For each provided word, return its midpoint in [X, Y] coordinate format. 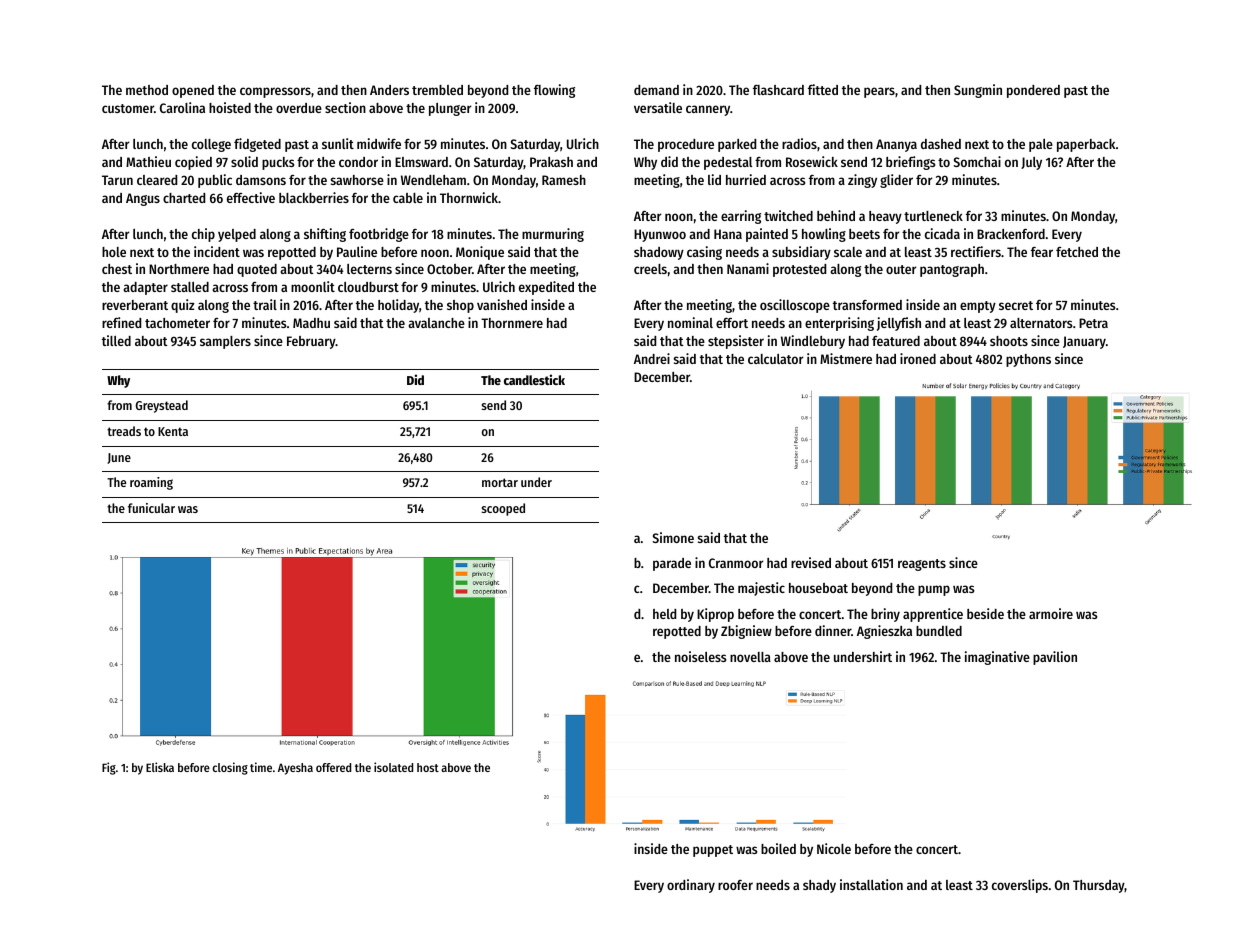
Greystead [162, 406]
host [428, 767]
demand [656, 90]
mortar [500, 482]
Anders [389, 90]
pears [879, 92]
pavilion [1055, 658]
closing [230, 768]
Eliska [160, 767]
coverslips [1020, 886]
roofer [735, 885]
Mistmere [846, 358]
